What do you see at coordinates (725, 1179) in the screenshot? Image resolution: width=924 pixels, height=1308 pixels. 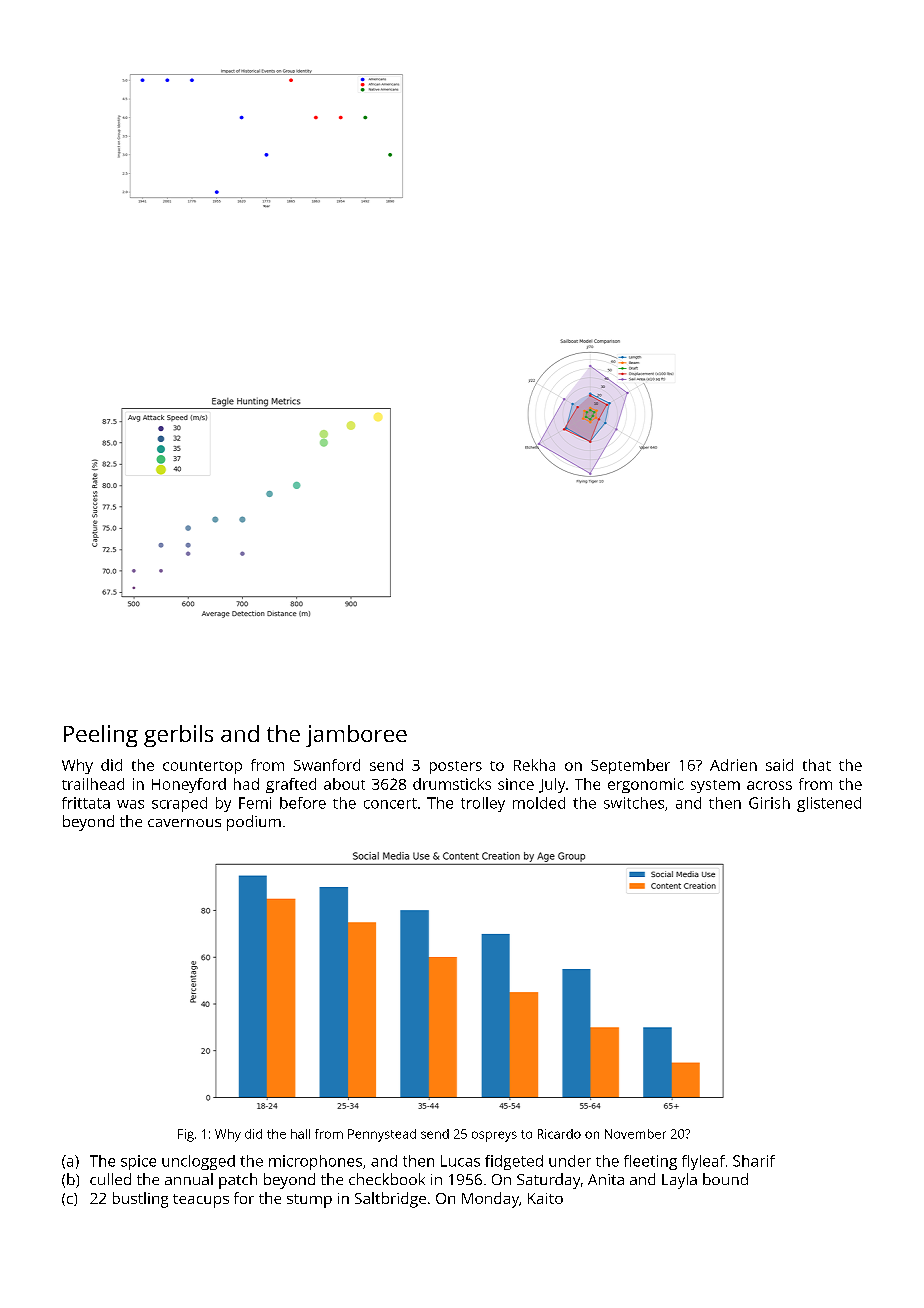 I see `bound` at bounding box center [725, 1179].
